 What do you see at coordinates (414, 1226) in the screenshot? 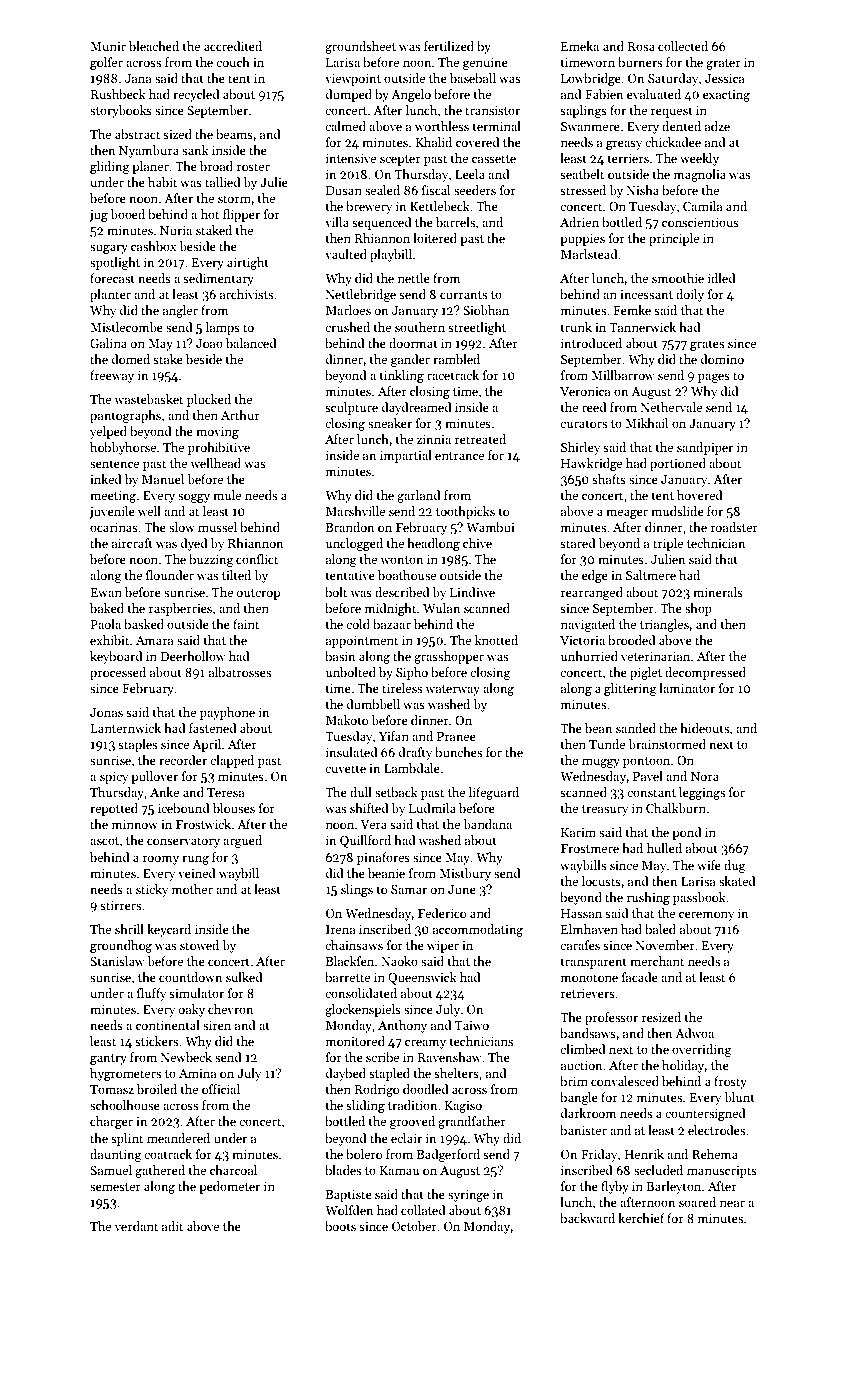
I see `October` at bounding box center [414, 1226].
